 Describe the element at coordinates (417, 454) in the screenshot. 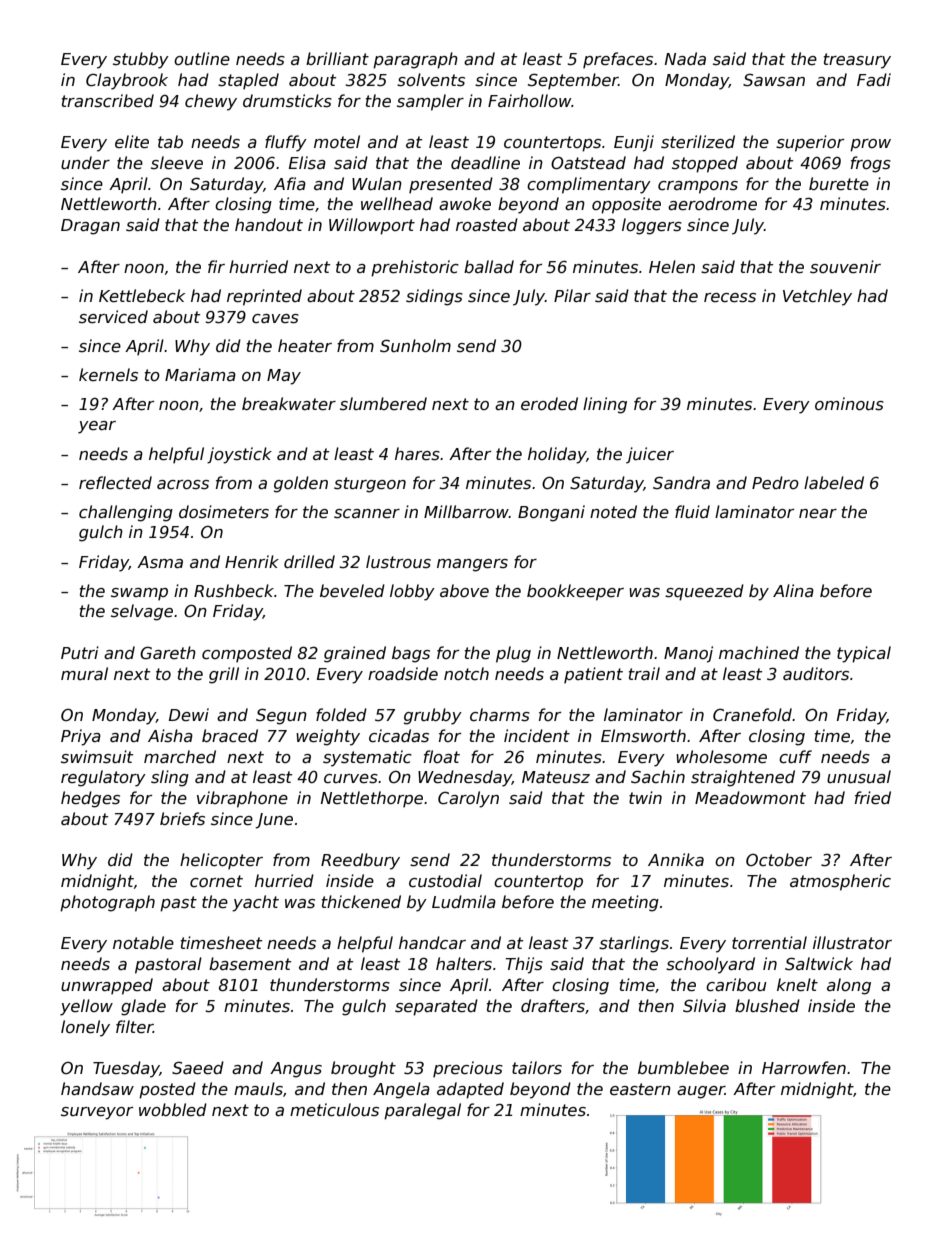

I see `hares` at that location.
